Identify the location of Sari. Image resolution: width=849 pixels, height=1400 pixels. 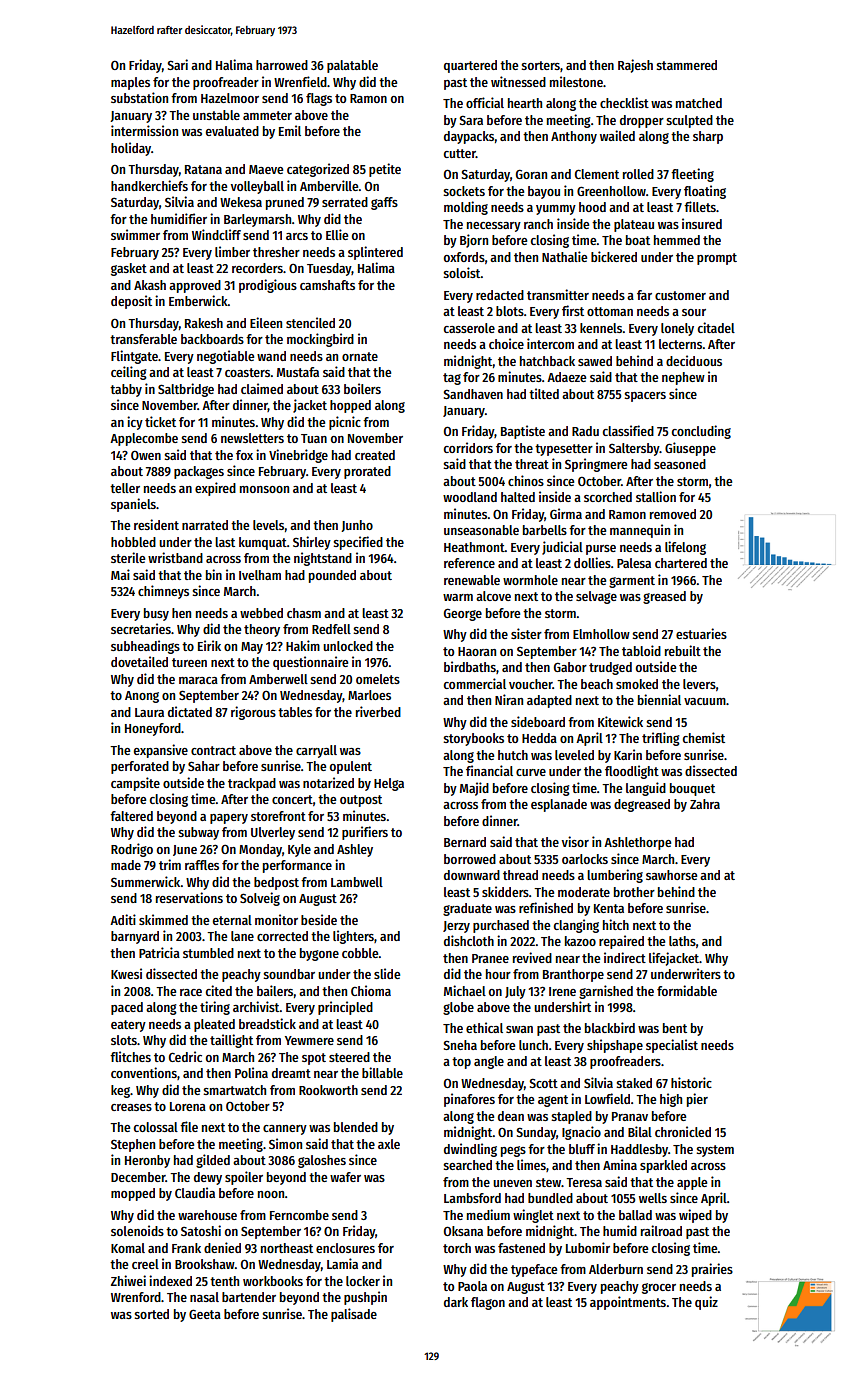
(178, 64).
